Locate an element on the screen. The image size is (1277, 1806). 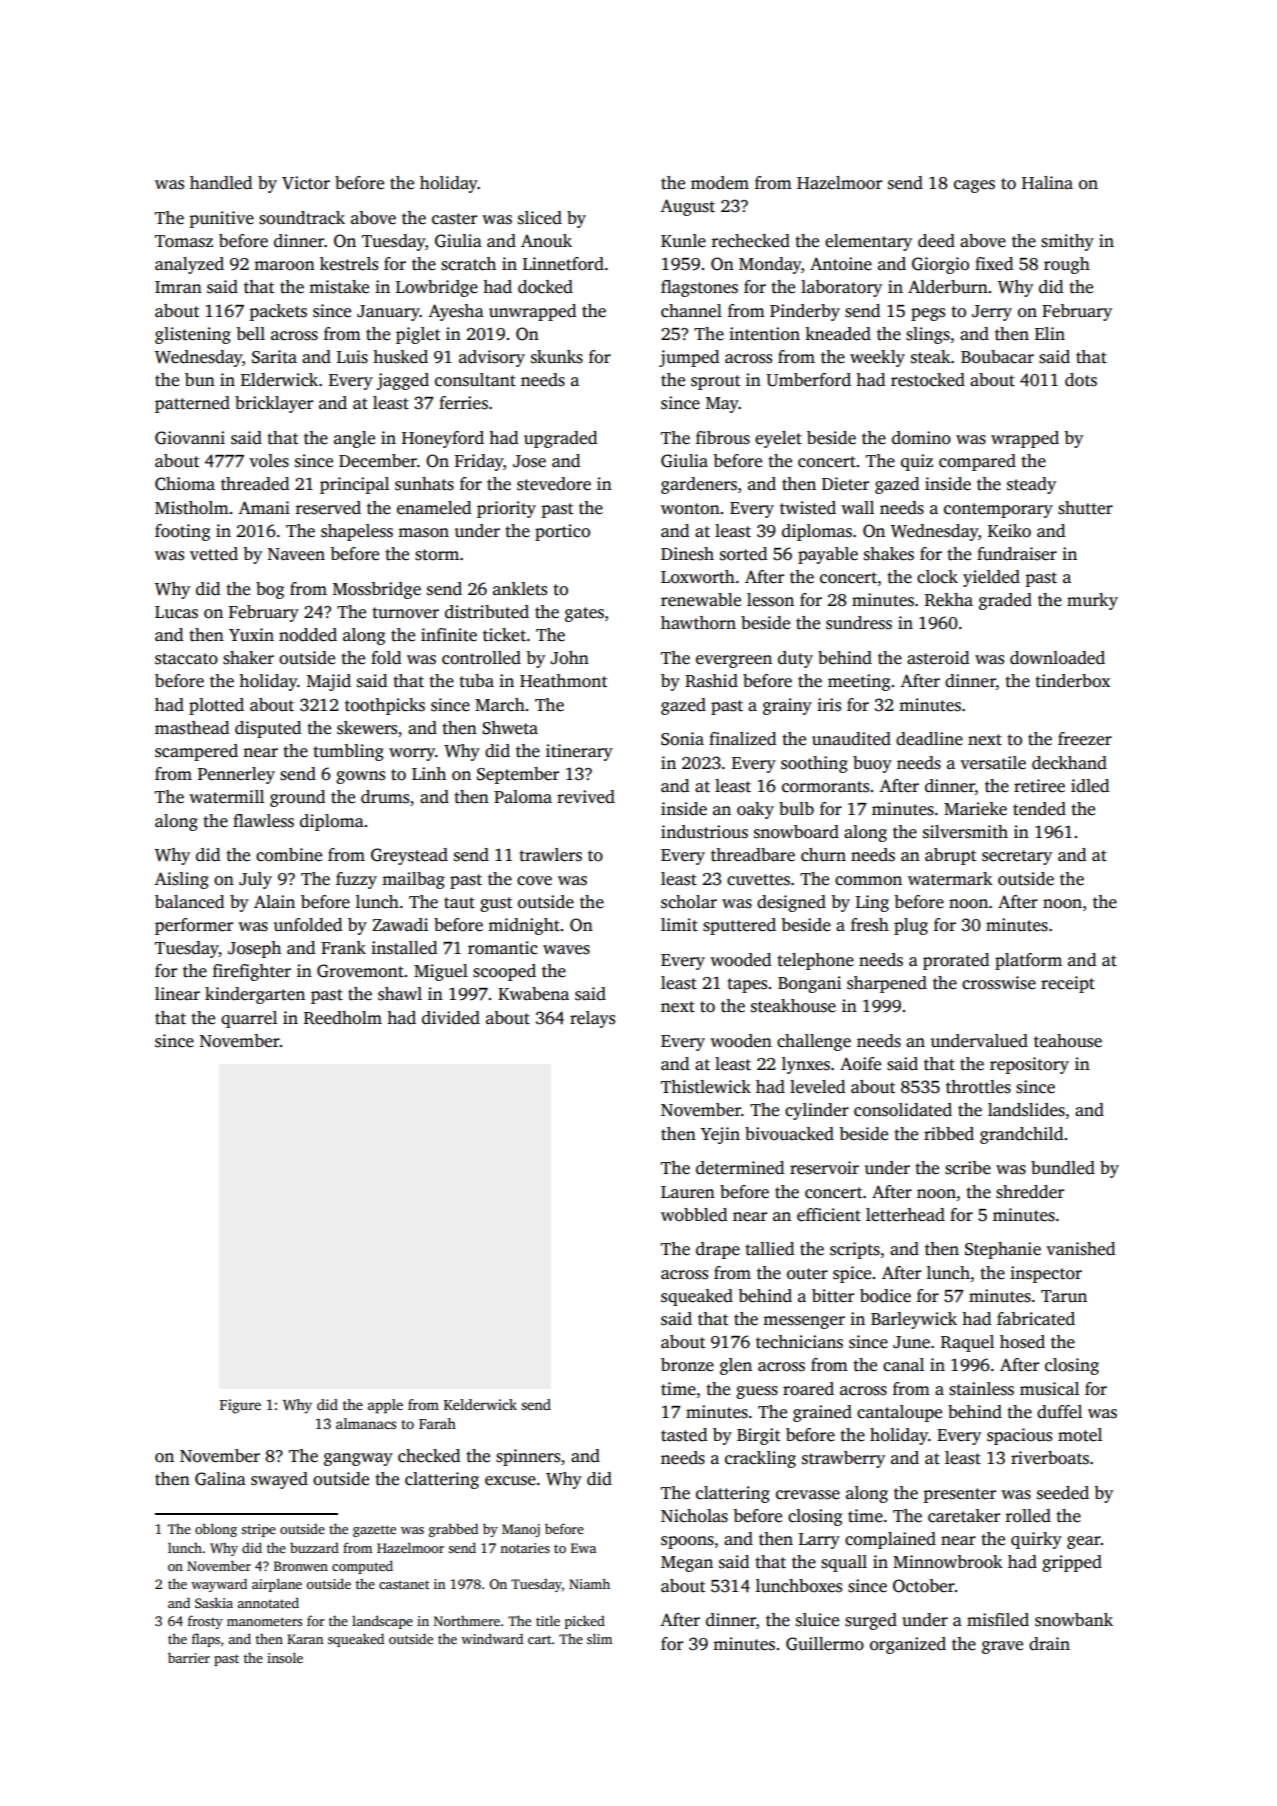
swayed is located at coordinates (279, 1480).
